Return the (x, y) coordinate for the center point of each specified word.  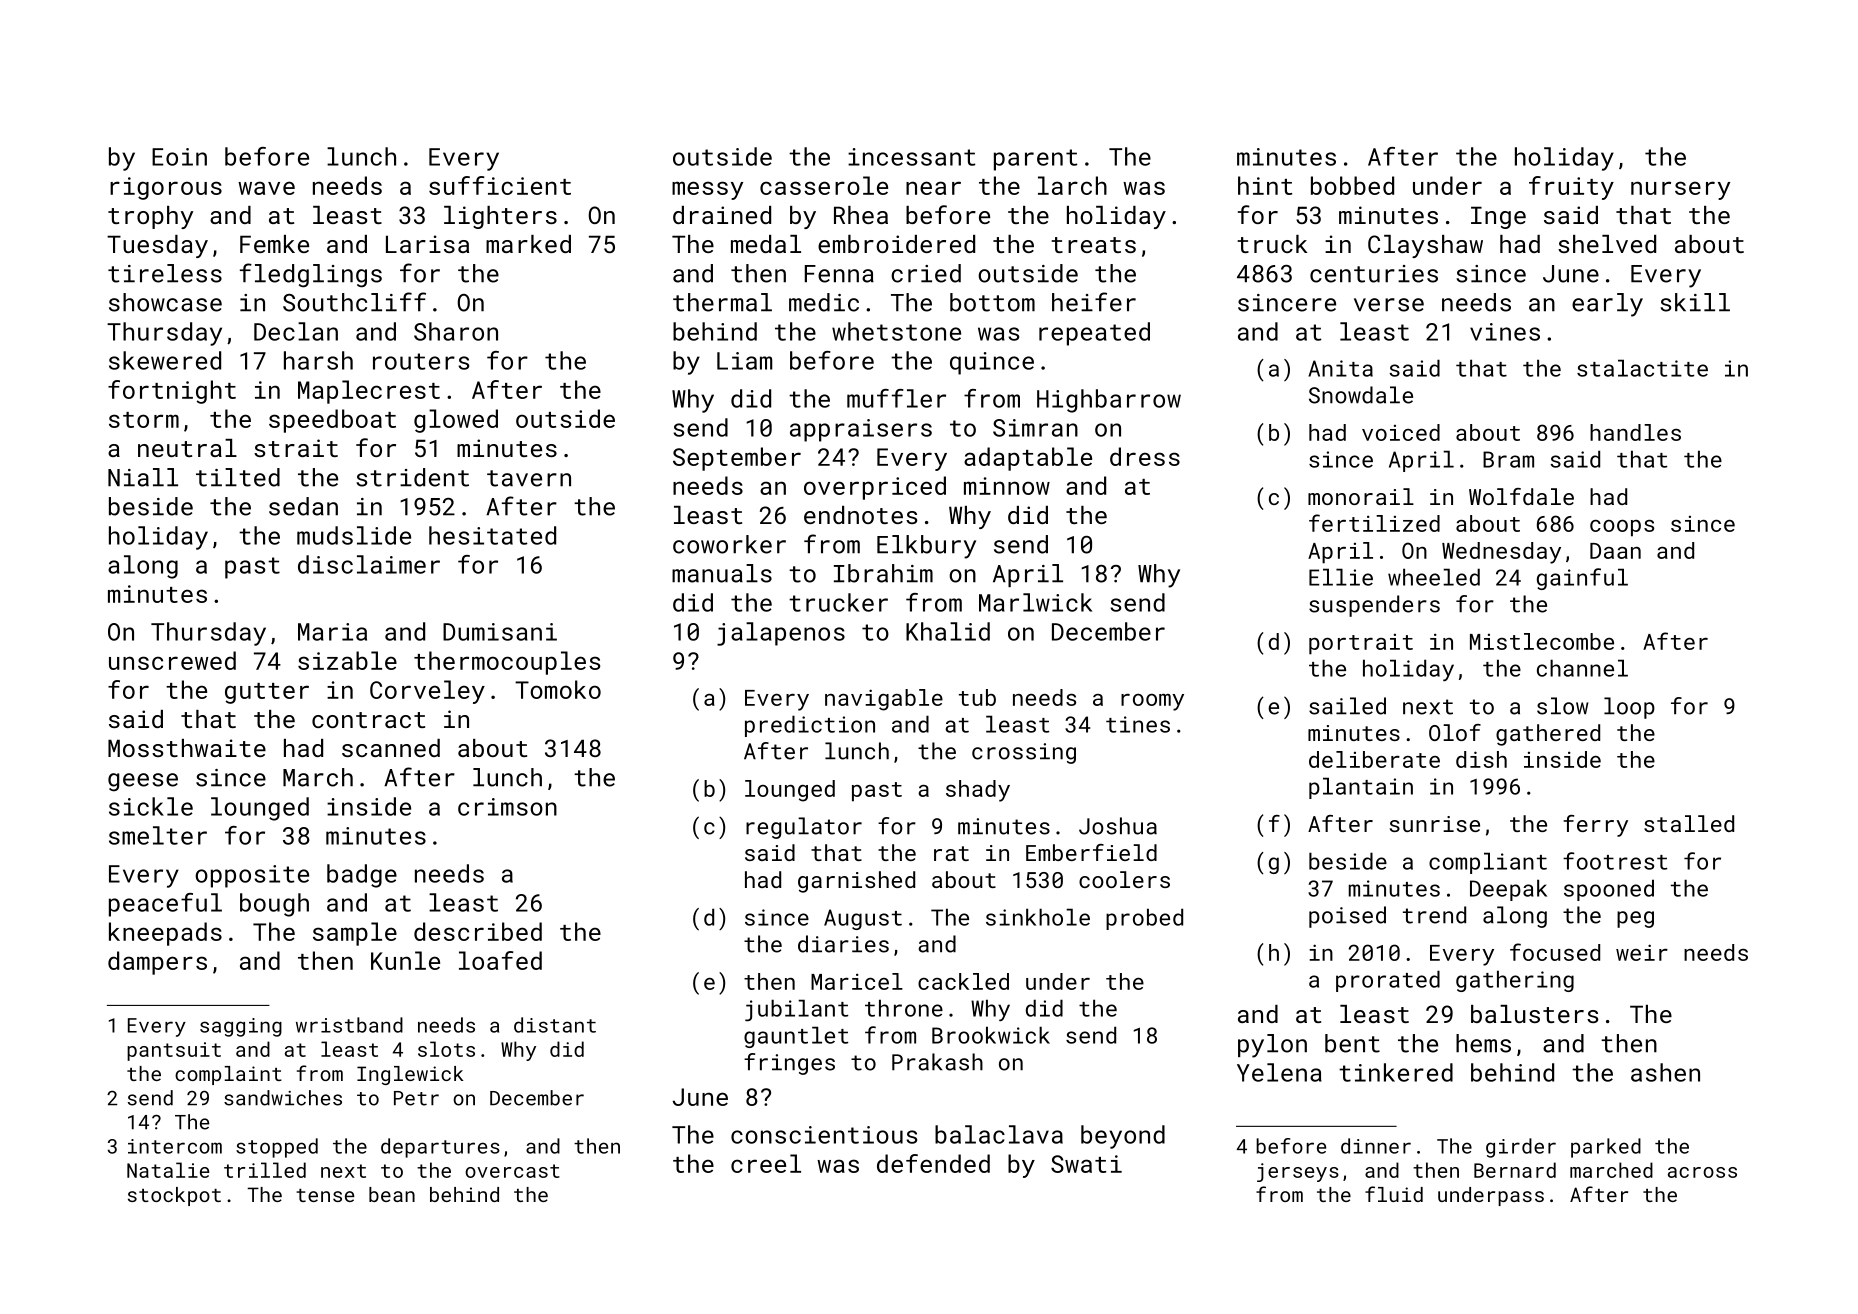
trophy (150, 217)
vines (1505, 332)
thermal (722, 302)
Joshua (1118, 826)
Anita (1340, 368)
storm (144, 420)
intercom (175, 1146)
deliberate (1374, 759)
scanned (391, 748)
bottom (992, 302)
